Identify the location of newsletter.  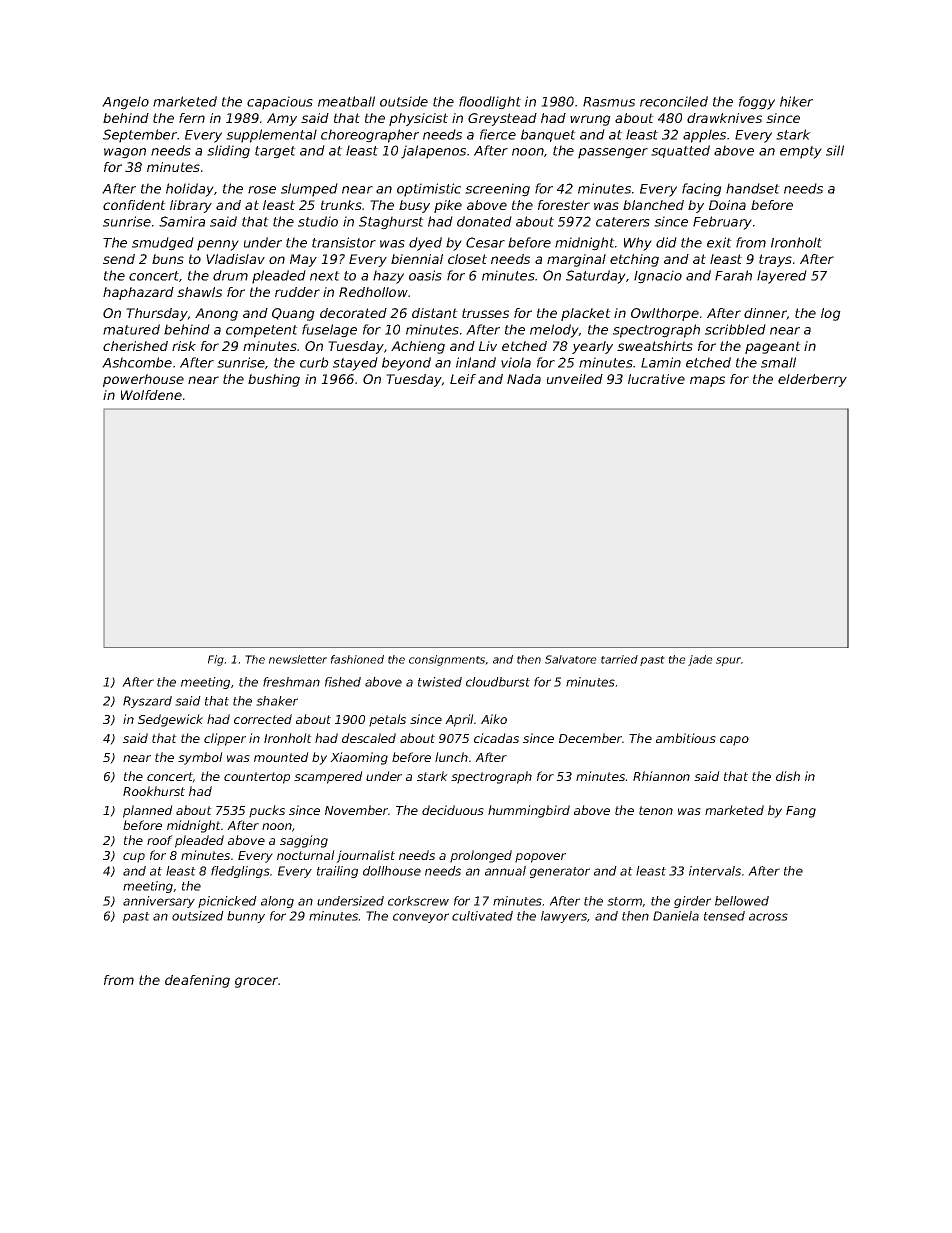
(298, 659).
